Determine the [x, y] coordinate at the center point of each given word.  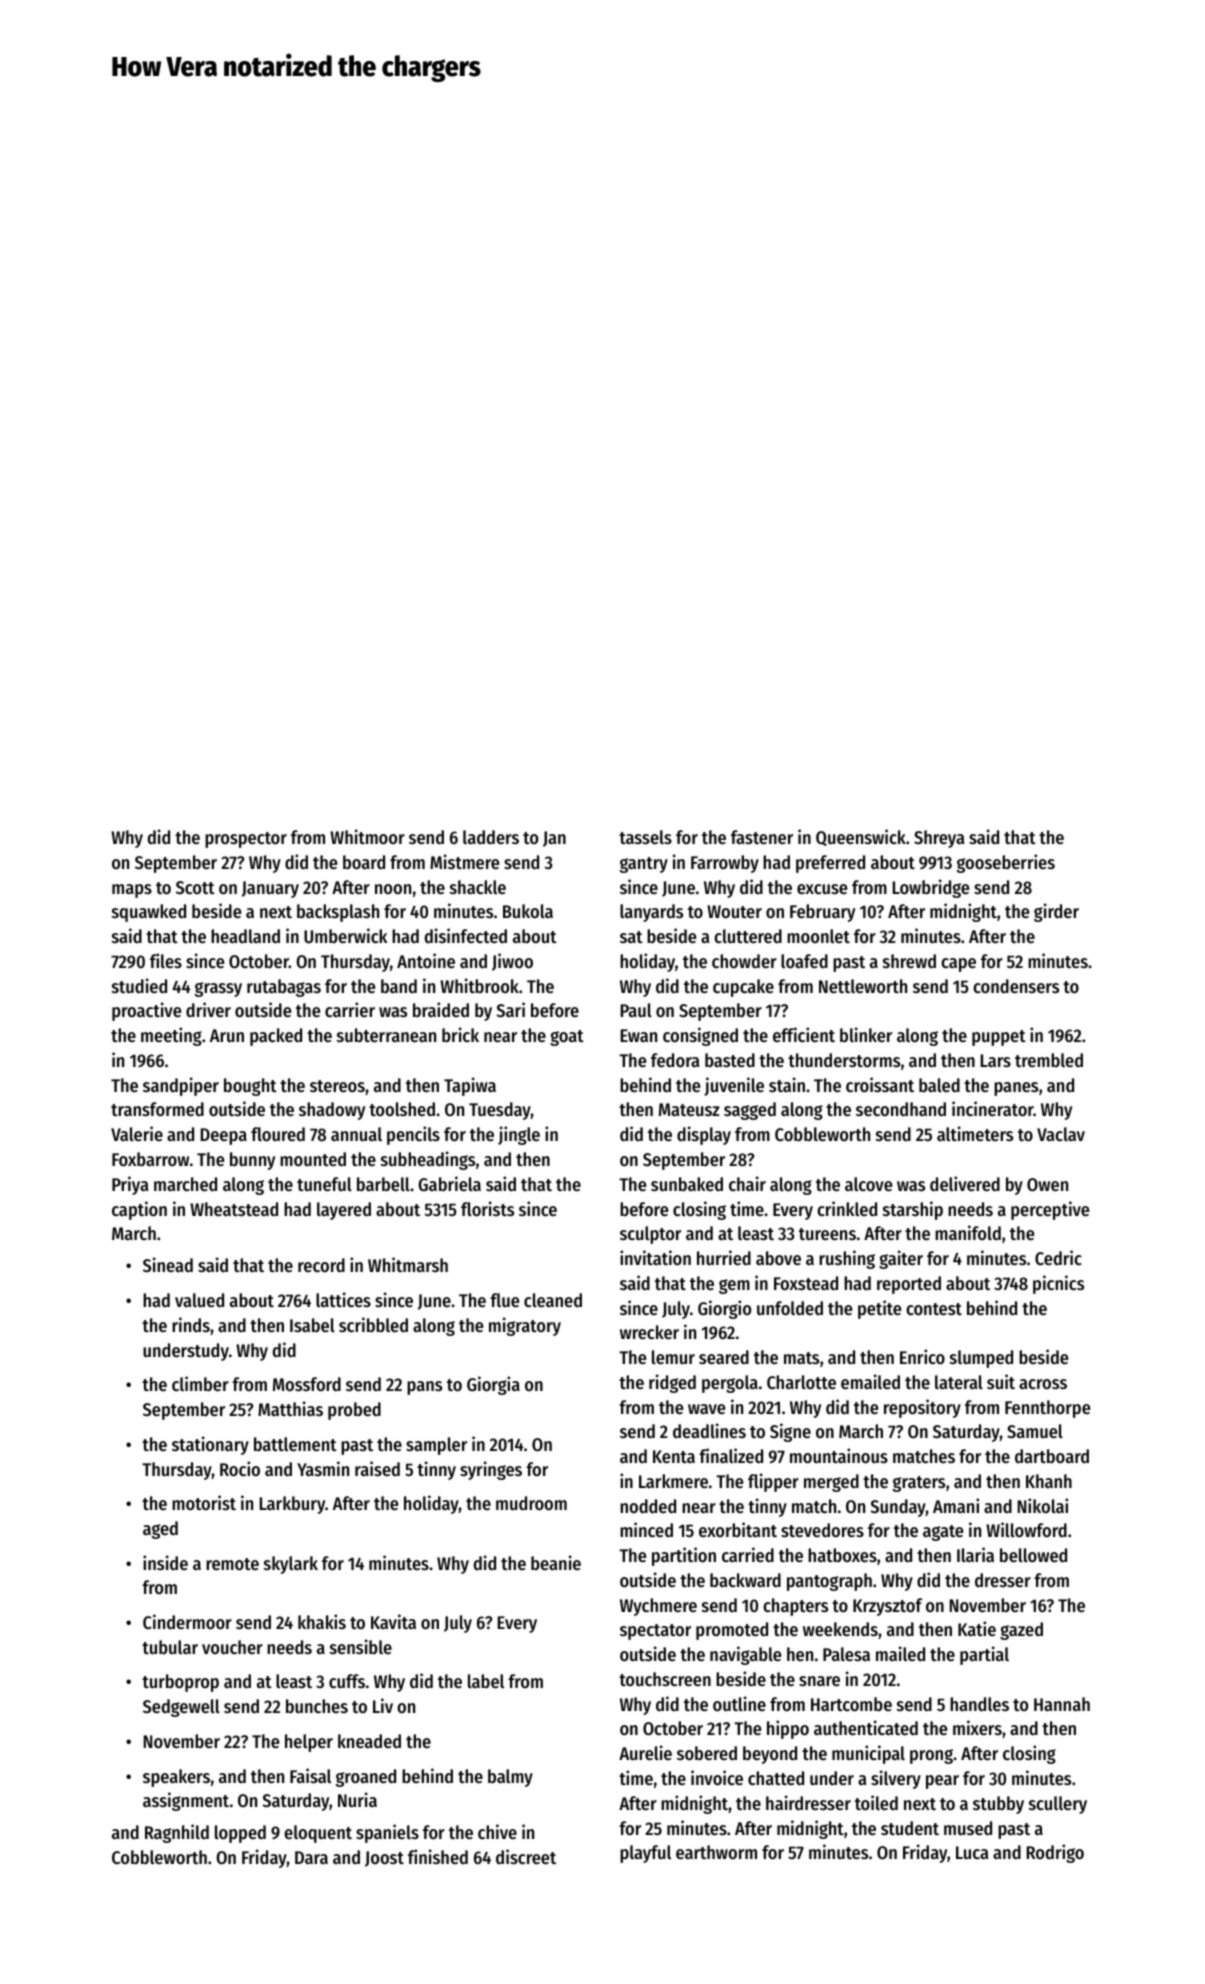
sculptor [650, 1235]
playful [645, 1854]
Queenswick [861, 837]
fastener [762, 837]
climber [200, 1383]
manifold [968, 1232]
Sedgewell [181, 1708]
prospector [246, 840]
